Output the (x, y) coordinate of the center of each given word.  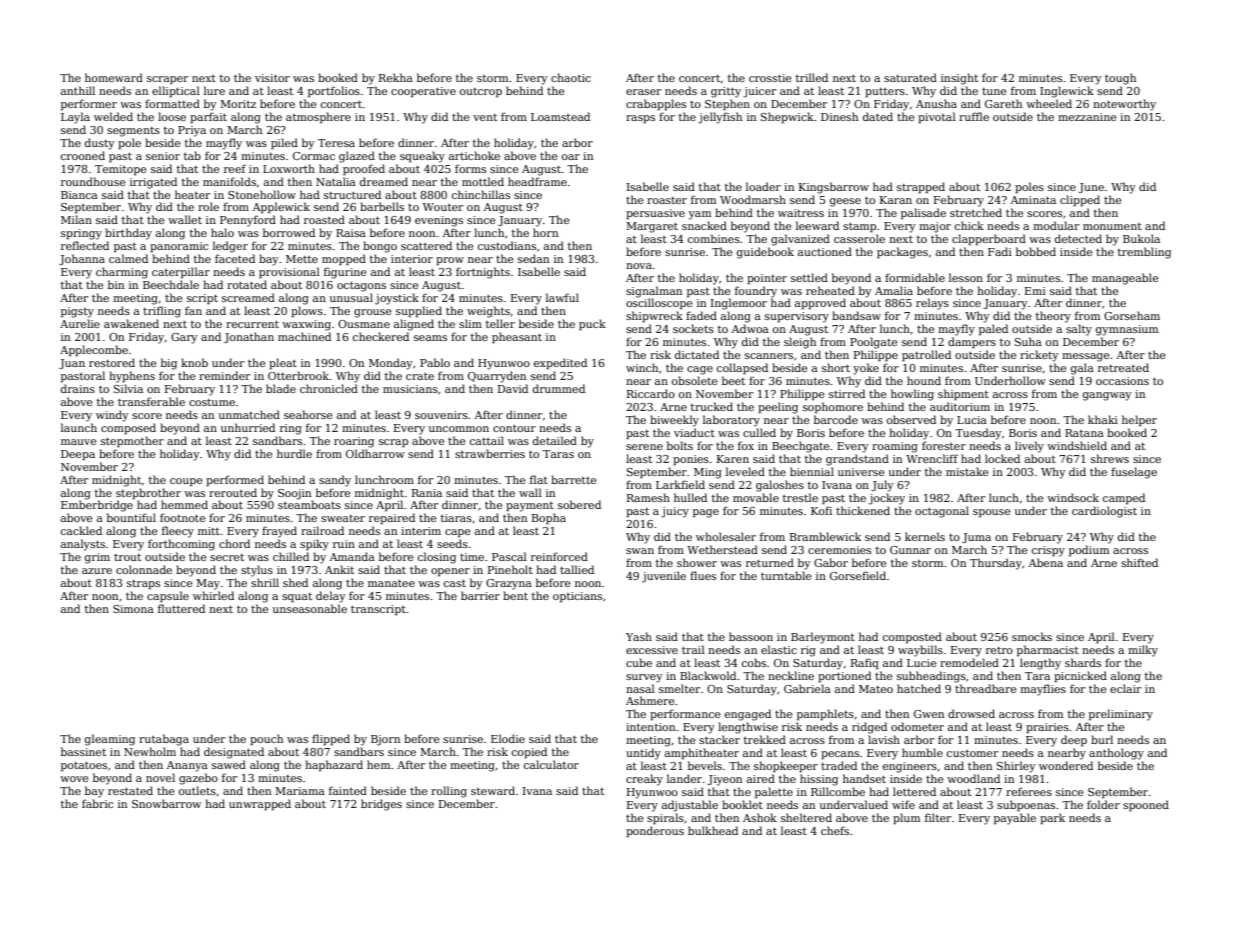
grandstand (857, 460)
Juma (976, 538)
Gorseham (1132, 315)
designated (234, 753)
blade (281, 388)
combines (714, 238)
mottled (483, 181)
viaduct (694, 432)
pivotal (937, 118)
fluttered (181, 608)
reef (235, 168)
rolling (449, 792)
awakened (131, 323)
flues (703, 575)
